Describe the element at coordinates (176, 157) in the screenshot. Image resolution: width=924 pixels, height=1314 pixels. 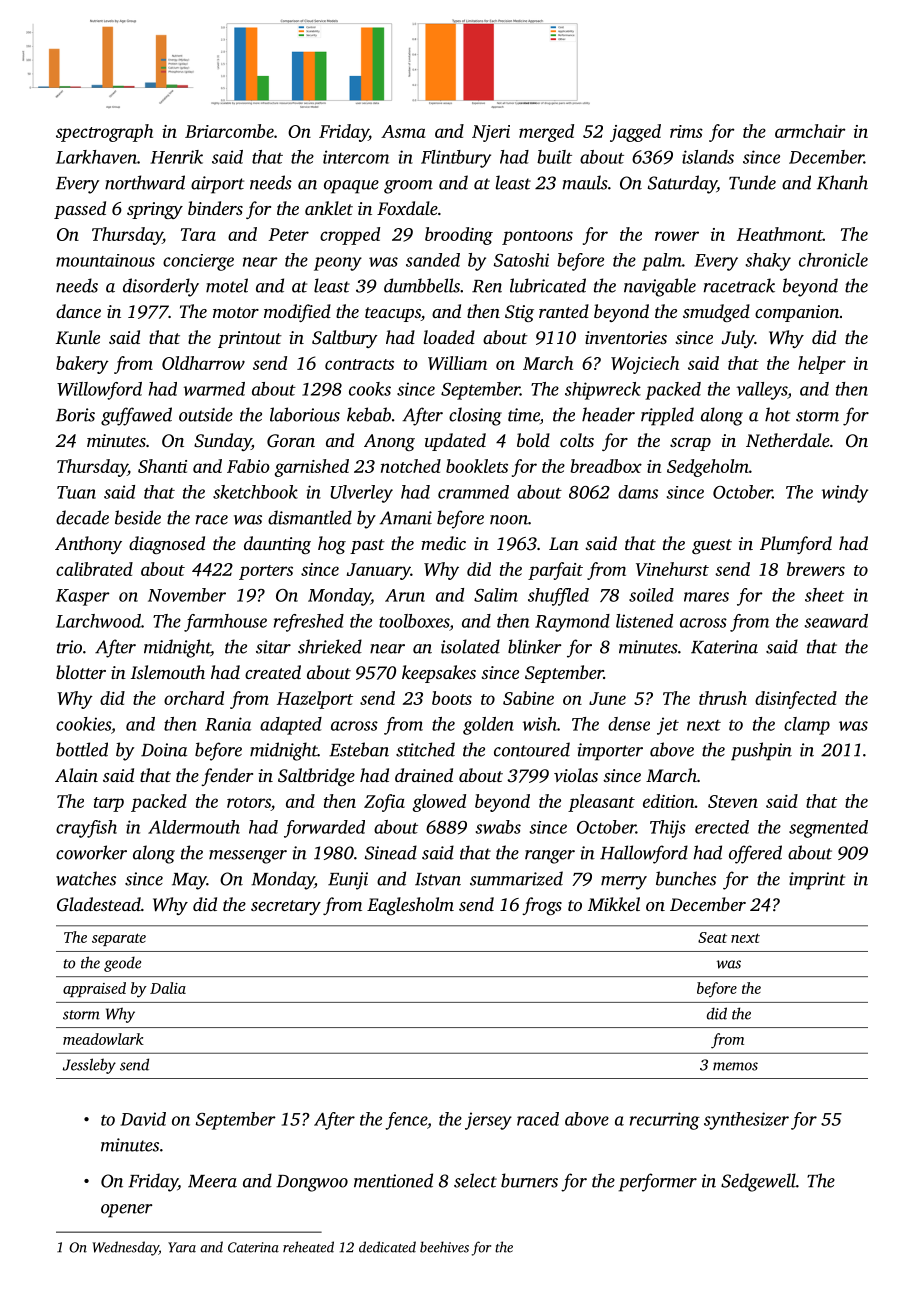
I see `Henrik` at that location.
